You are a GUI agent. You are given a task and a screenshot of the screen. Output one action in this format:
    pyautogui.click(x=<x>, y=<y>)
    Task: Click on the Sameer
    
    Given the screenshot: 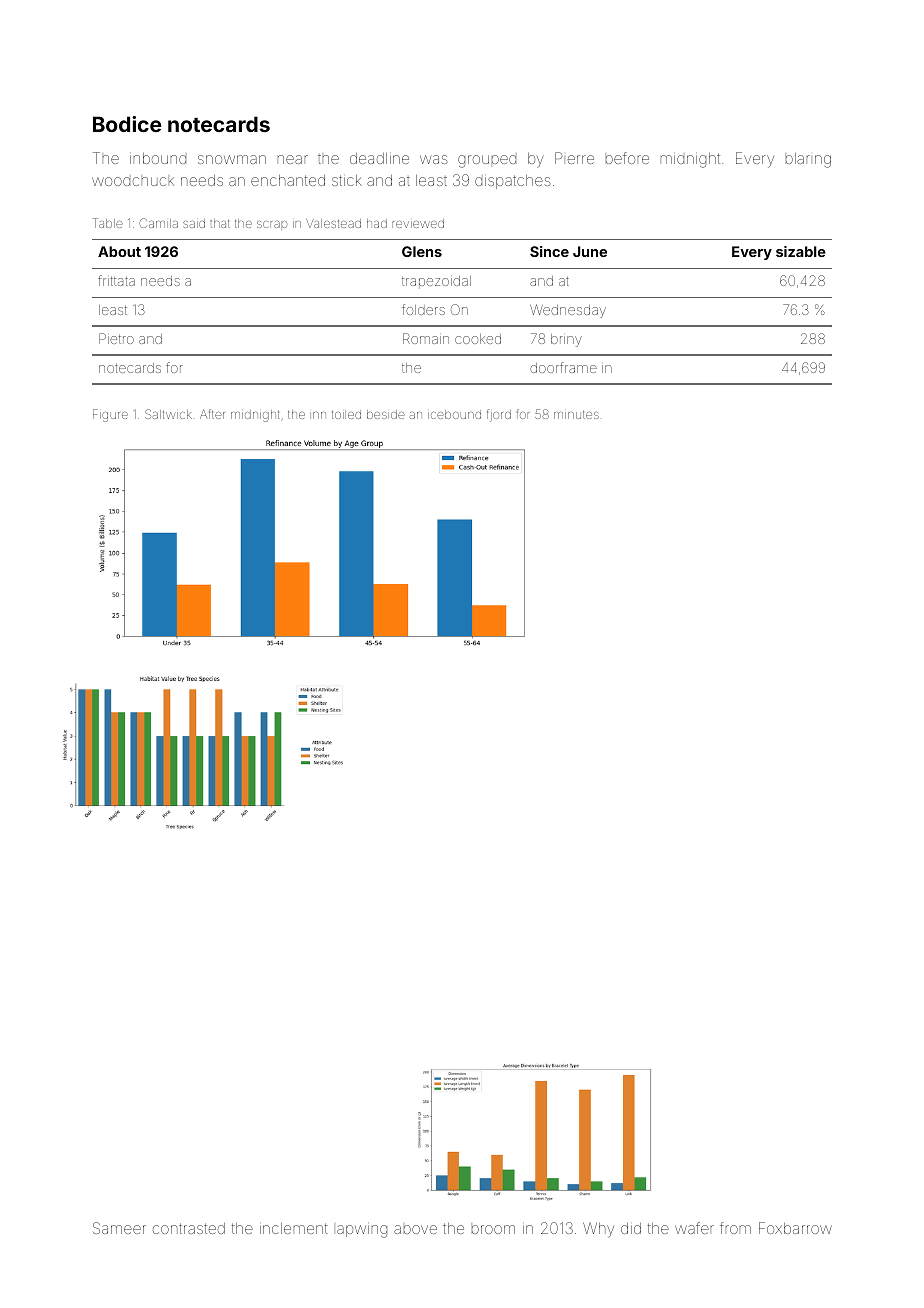 What is the action you would take?
    pyautogui.click(x=119, y=1228)
